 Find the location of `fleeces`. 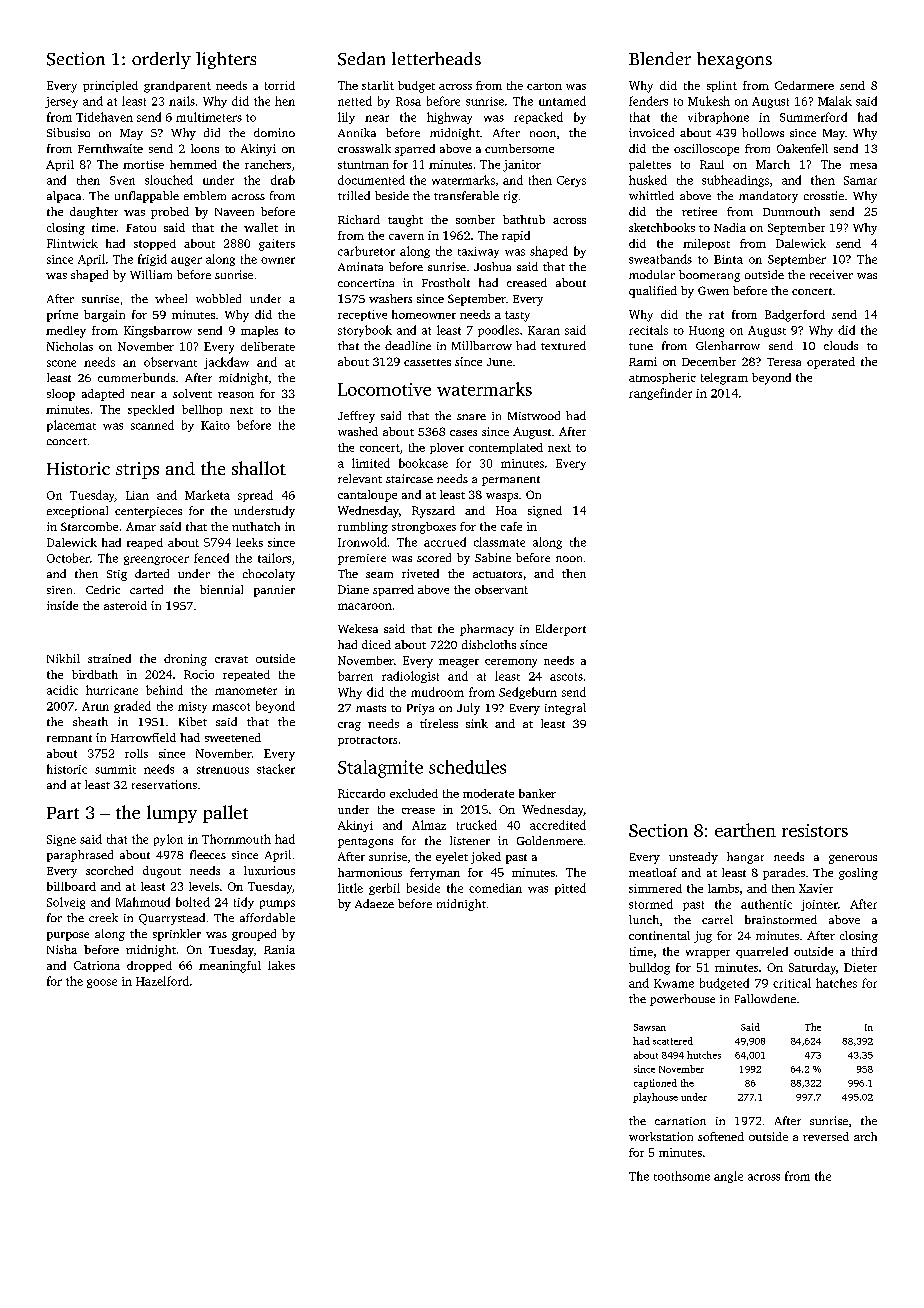

fleeces is located at coordinates (208, 854).
